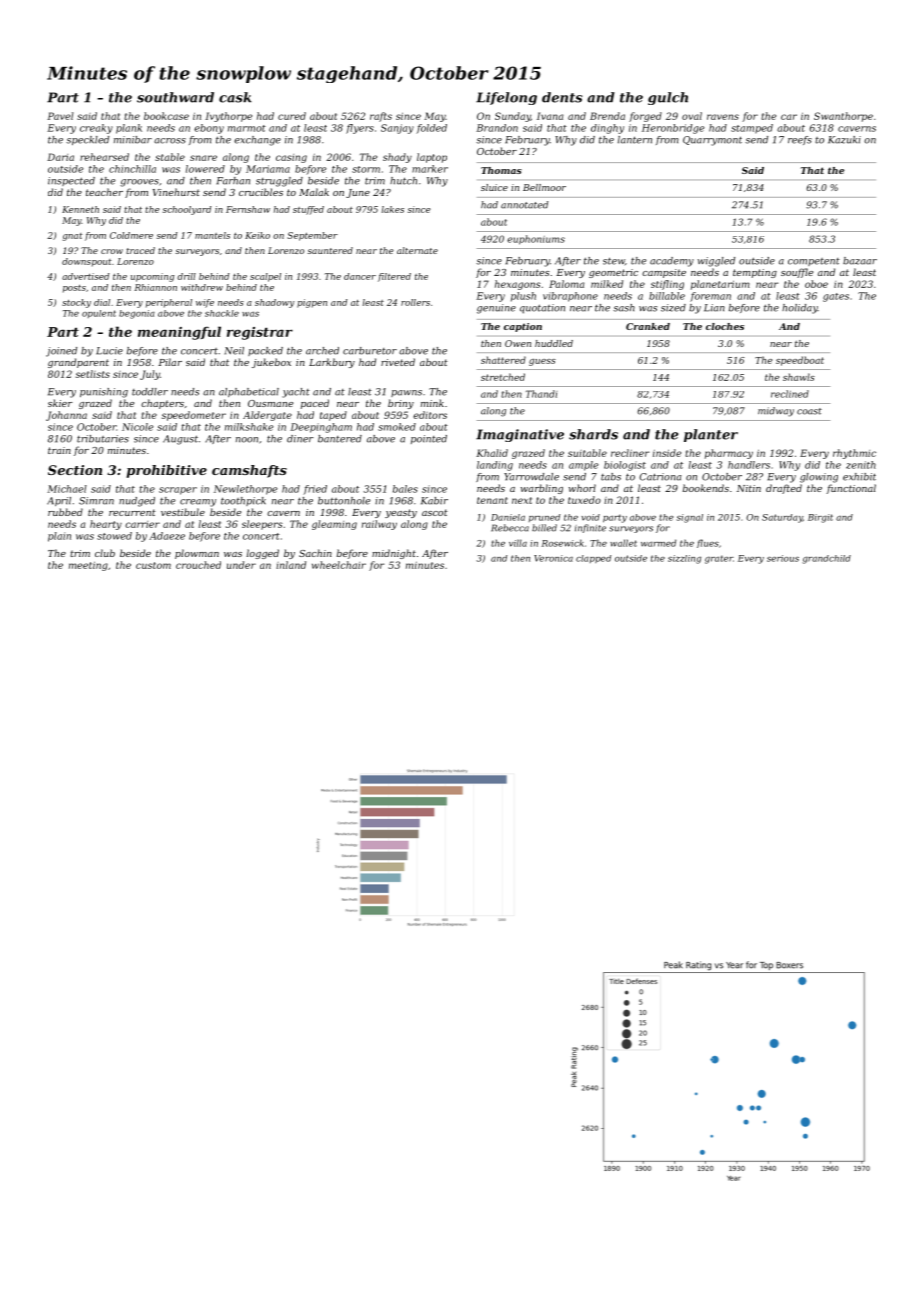  Describe the element at coordinates (800, 309) in the page. I see `holiday` at that location.
